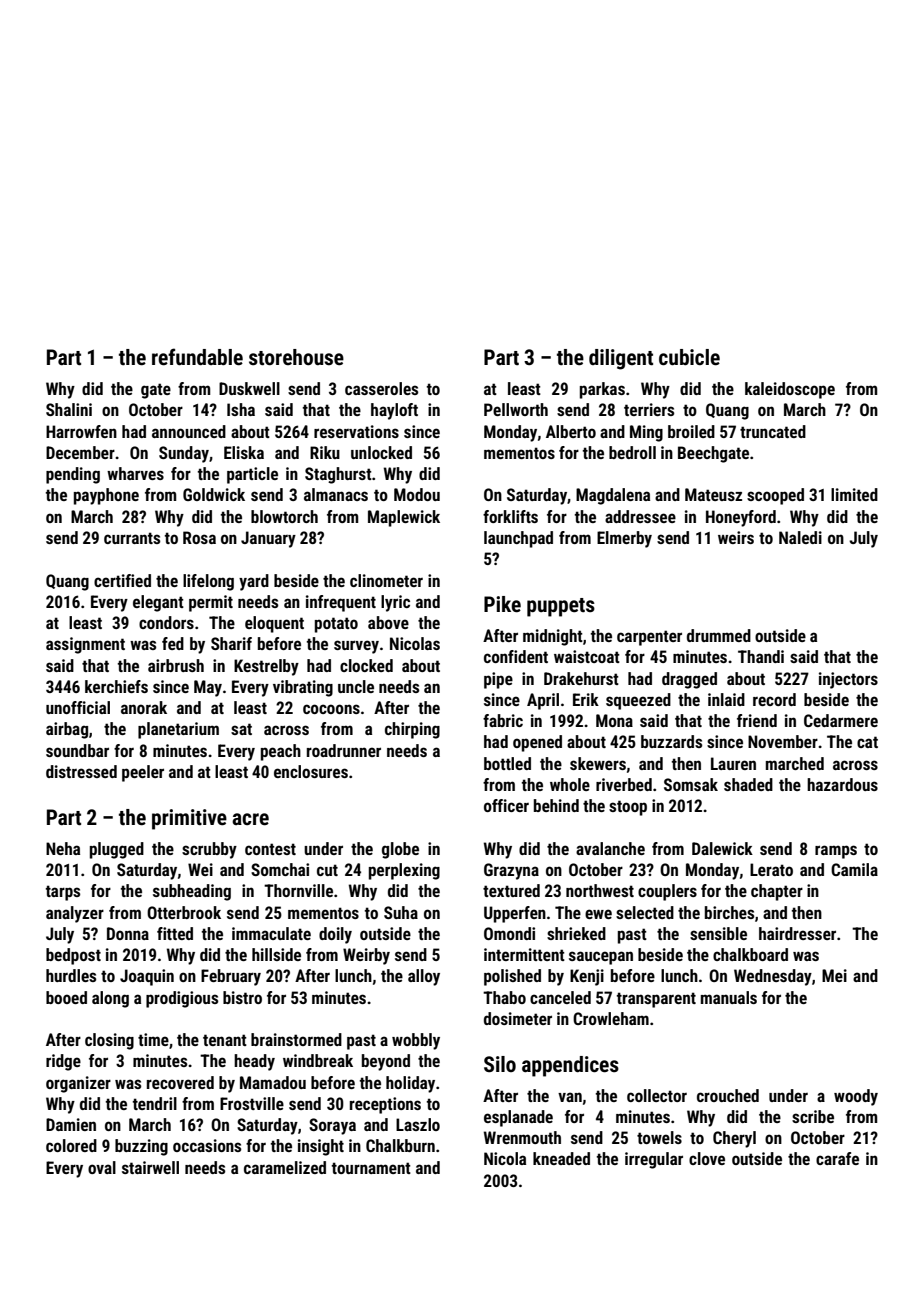  What do you see at coordinates (561, 1158) in the screenshot?
I see `kneaded` at bounding box center [561, 1158].
